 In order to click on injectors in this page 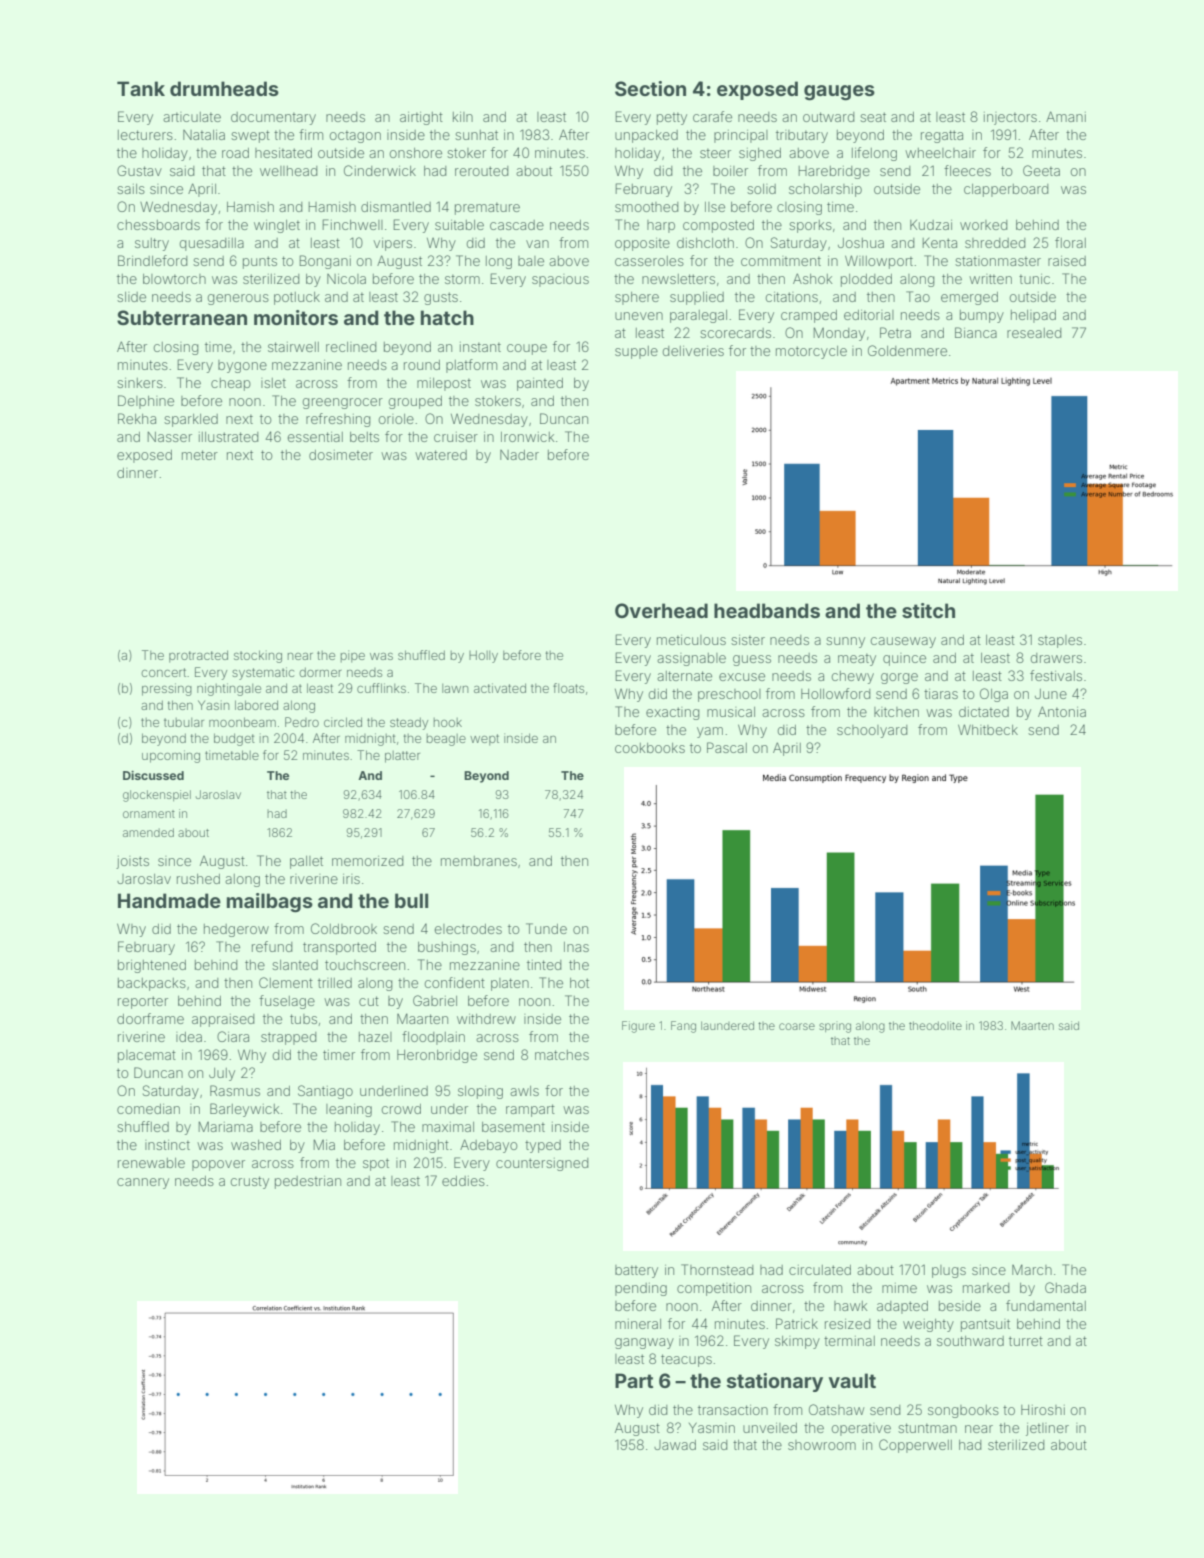, I will do `click(1010, 118)`.
